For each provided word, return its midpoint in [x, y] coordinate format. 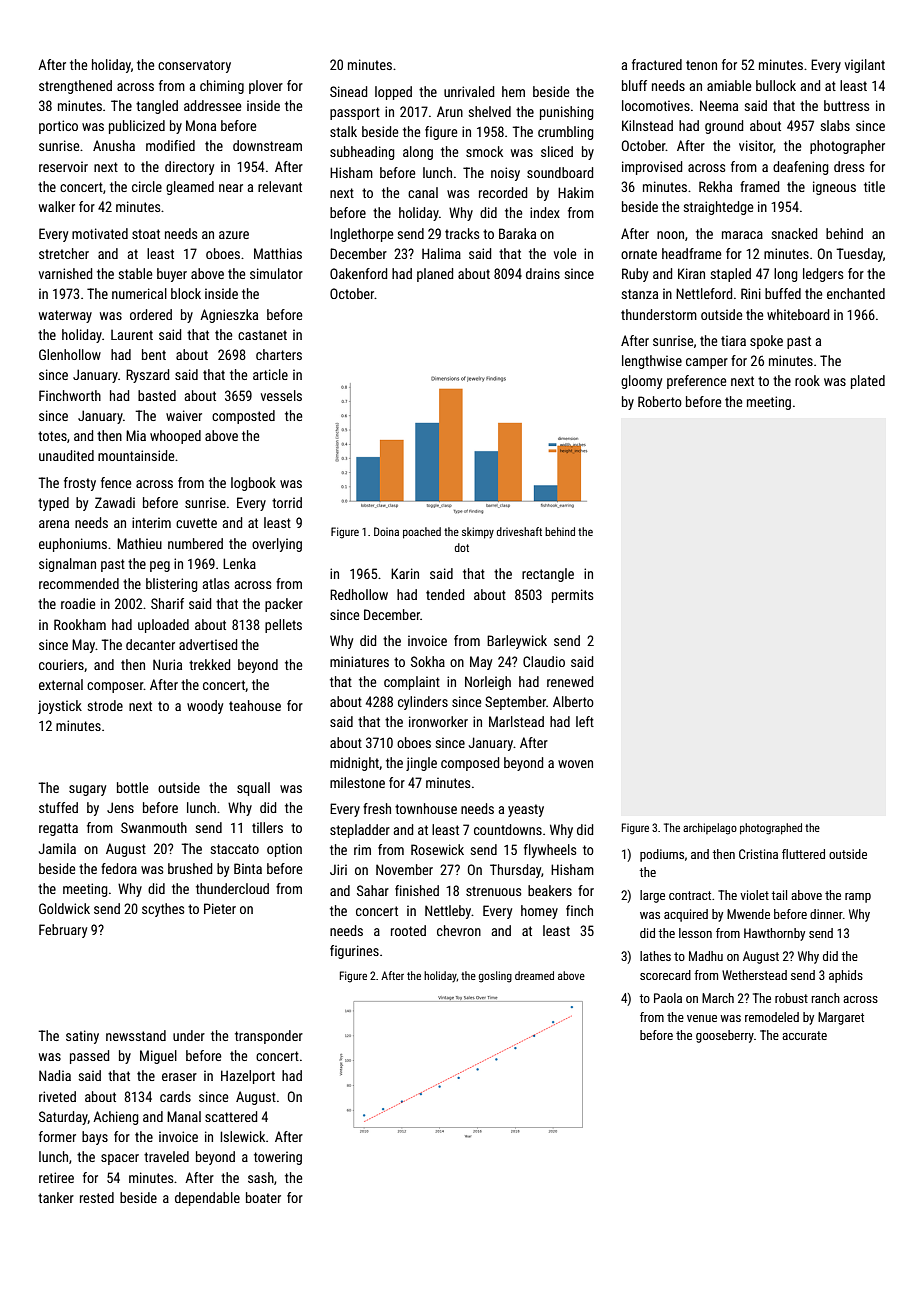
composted [243, 417]
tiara [733, 340]
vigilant [865, 66]
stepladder [360, 831]
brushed [190, 868]
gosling [495, 977]
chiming [222, 87]
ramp [858, 898]
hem [513, 91]
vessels [281, 395]
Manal [184, 1116]
